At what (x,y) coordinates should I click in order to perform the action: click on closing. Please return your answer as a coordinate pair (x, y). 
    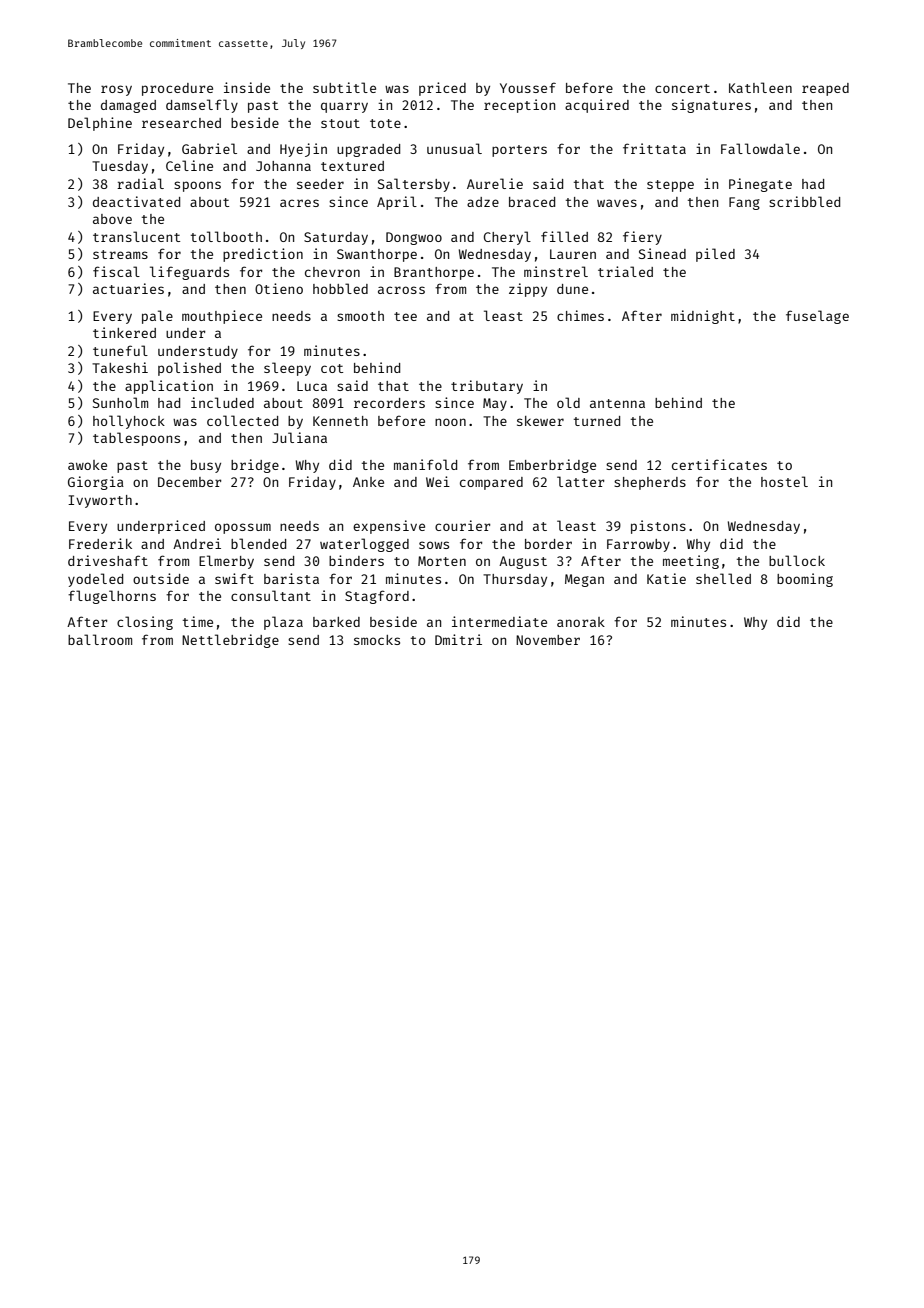
    Looking at the image, I should click on (145, 623).
